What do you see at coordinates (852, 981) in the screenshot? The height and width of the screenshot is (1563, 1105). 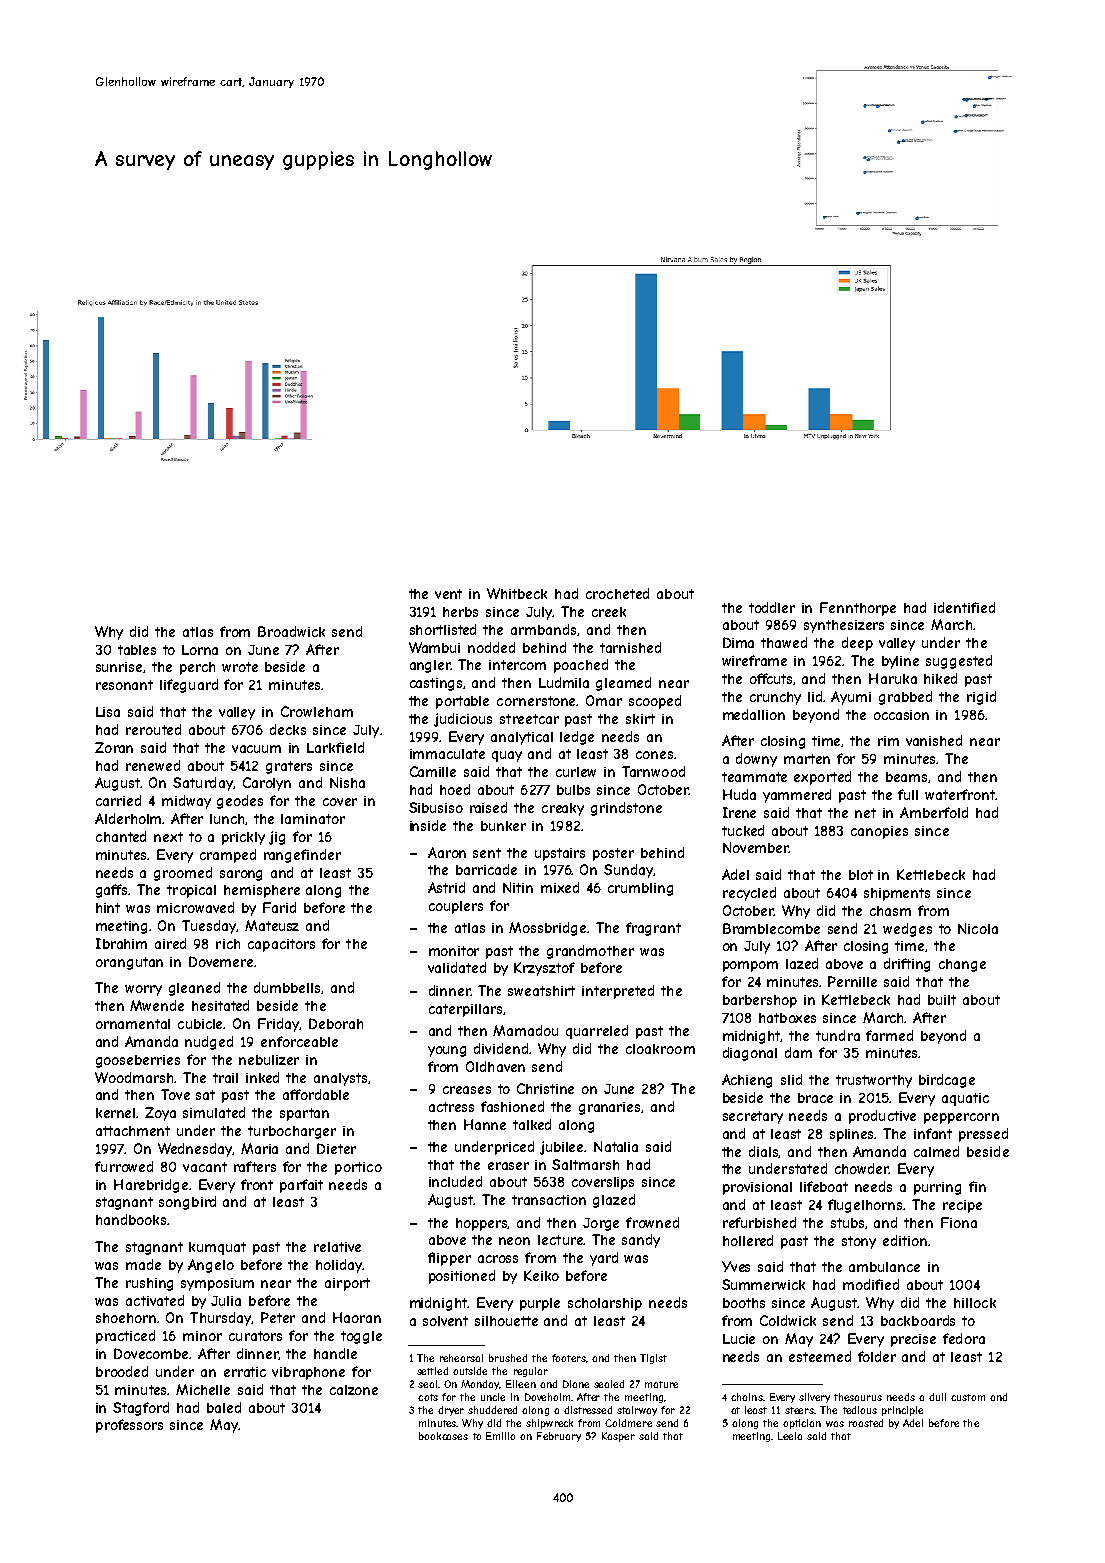 I see `Pernille` at bounding box center [852, 981].
